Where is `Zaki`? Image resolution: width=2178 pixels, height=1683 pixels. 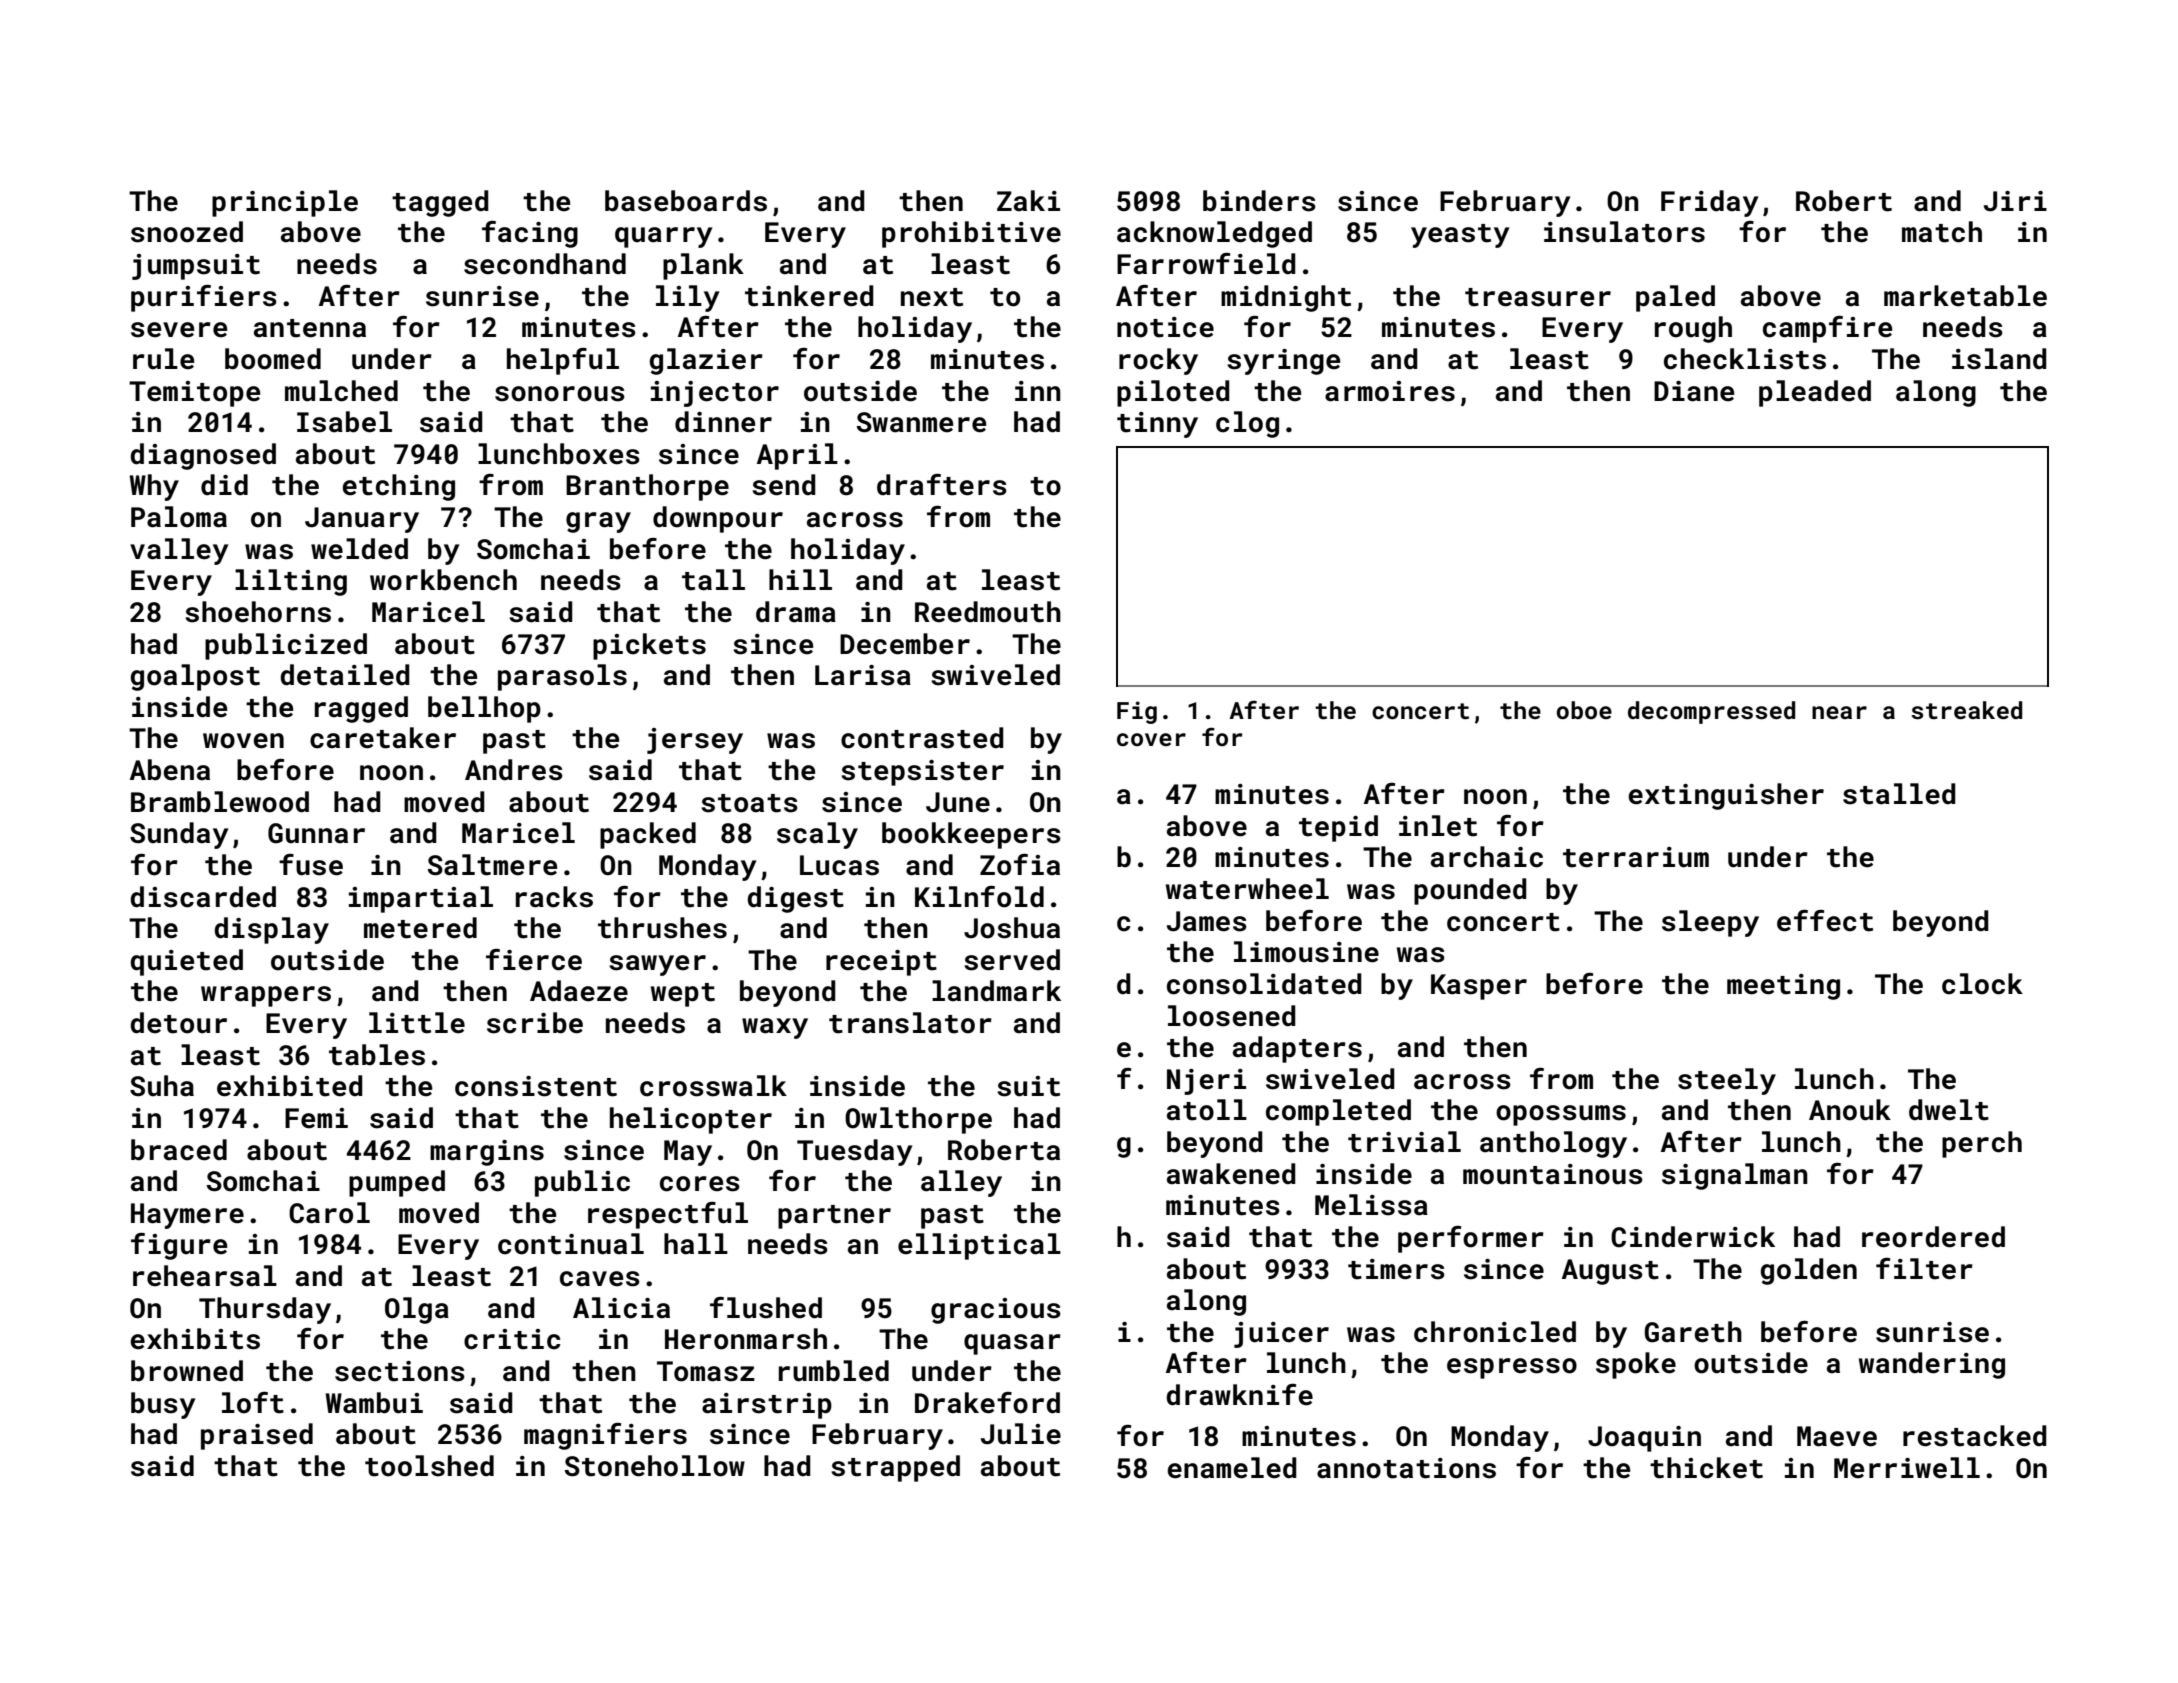 Zaki is located at coordinates (1028, 201).
